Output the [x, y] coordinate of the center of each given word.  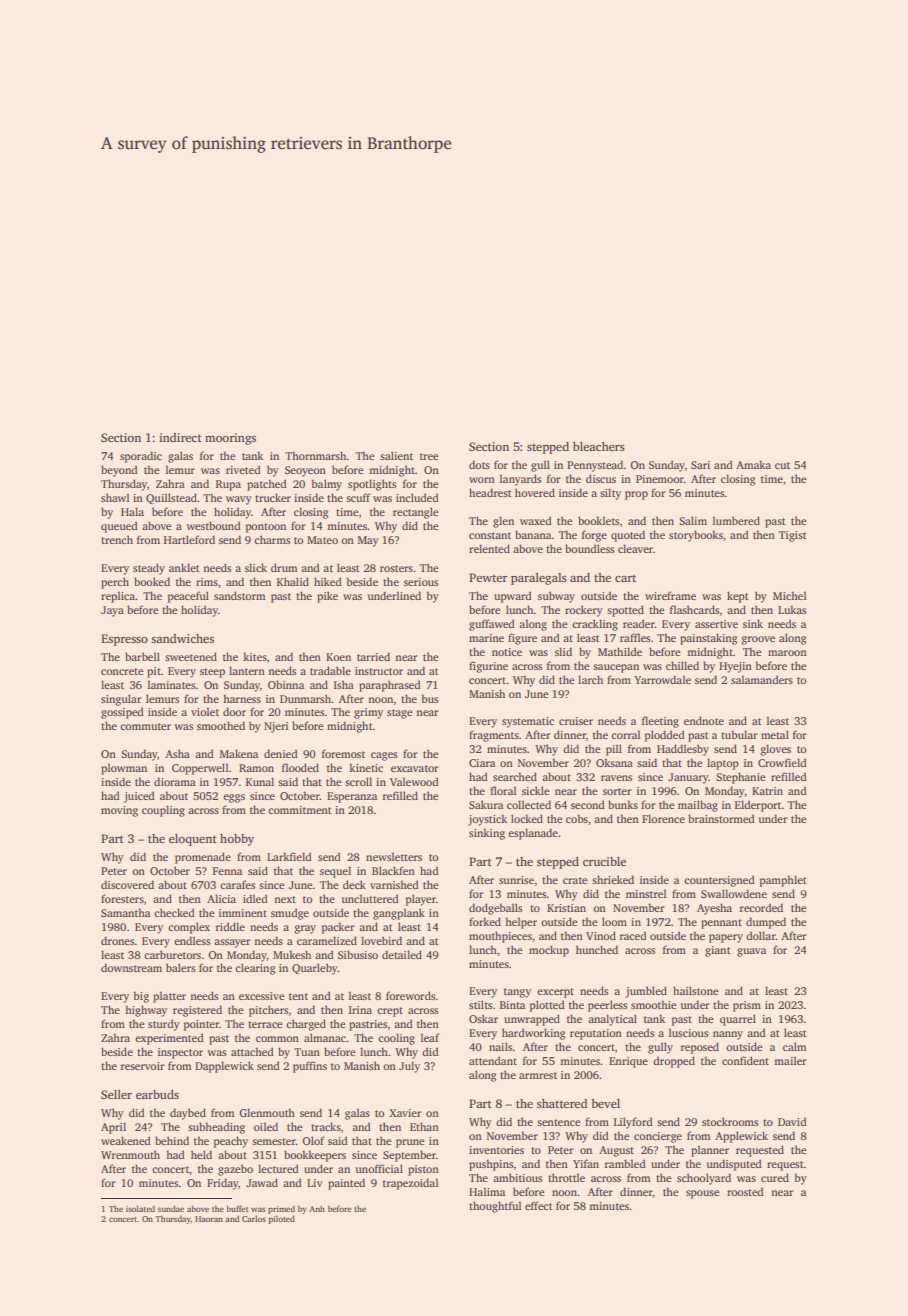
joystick [487, 820]
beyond [119, 471]
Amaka [753, 464]
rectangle [415, 513]
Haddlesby [683, 750]
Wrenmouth [130, 1154]
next [285, 899]
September [409, 1156]
